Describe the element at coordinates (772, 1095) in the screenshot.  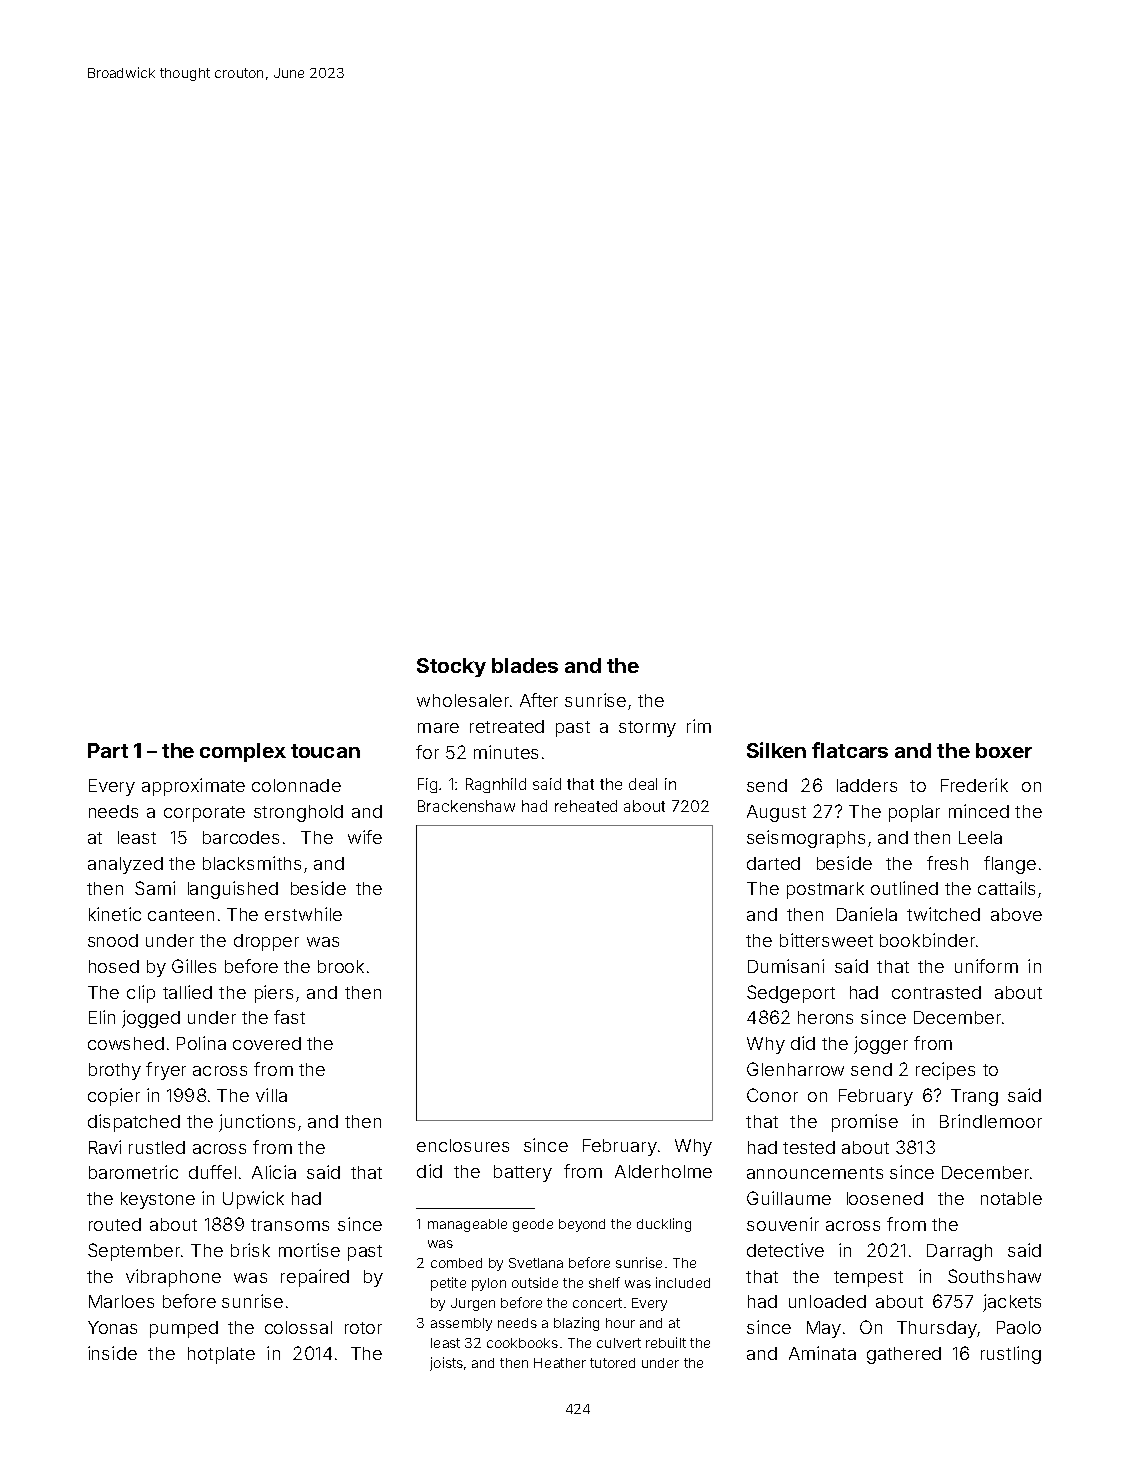
I see `Conor` at that location.
